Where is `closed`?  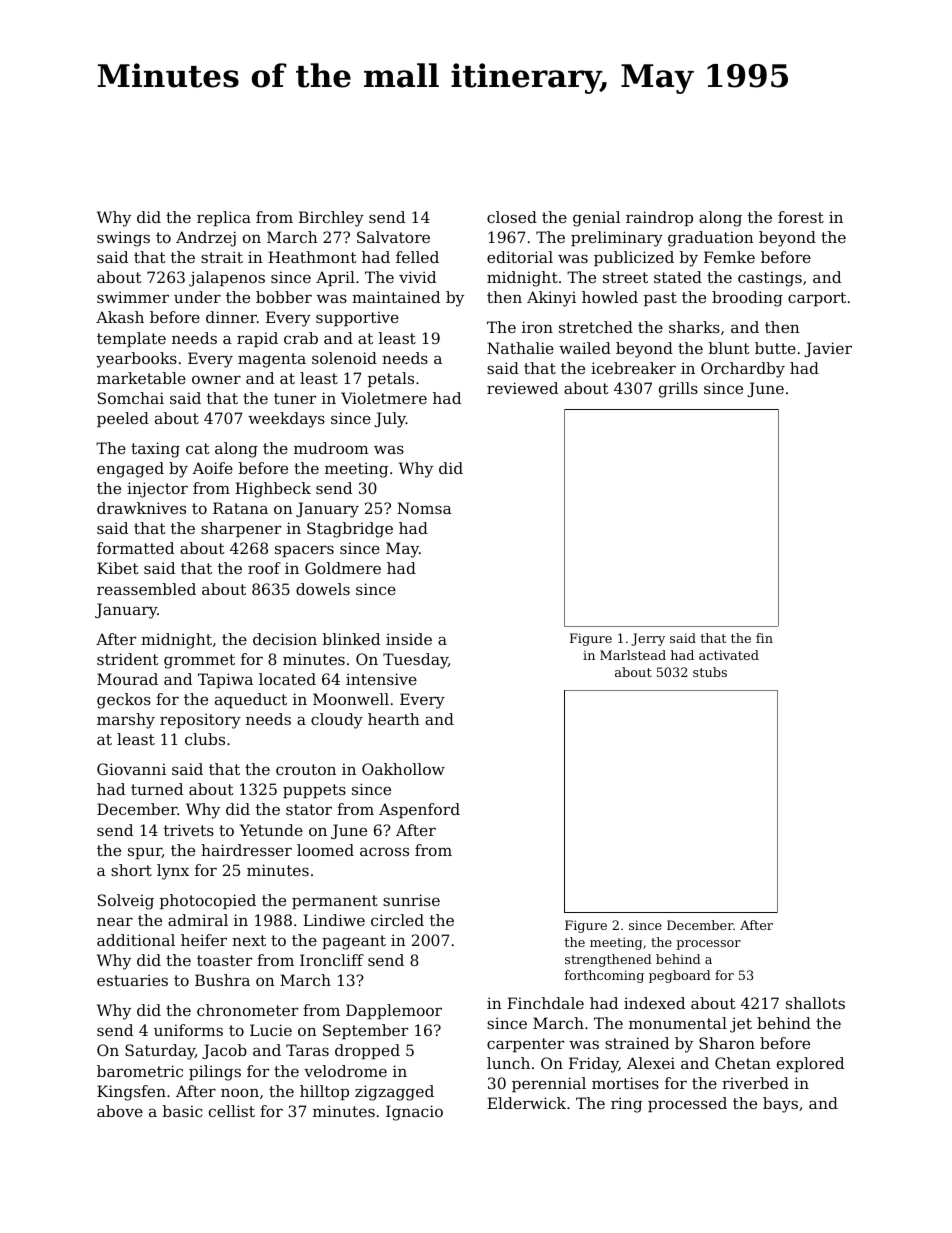 closed is located at coordinates (512, 217).
